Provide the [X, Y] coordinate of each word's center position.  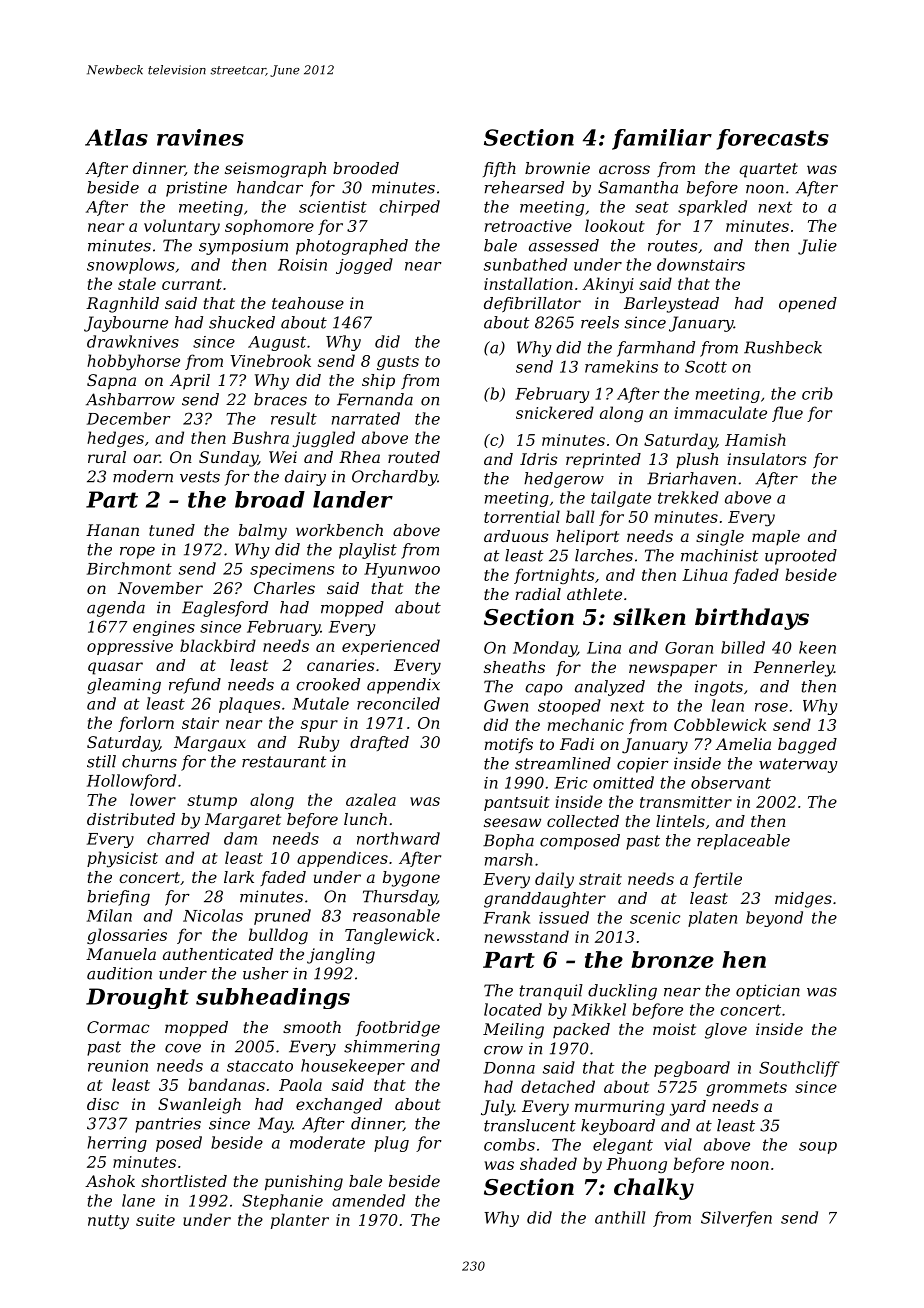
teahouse [308, 303]
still [101, 761]
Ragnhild [122, 305]
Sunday [228, 459]
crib [817, 393]
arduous [516, 536]
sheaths [514, 667]
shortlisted [184, 1181]
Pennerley [793, 669]
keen [817, 647]
